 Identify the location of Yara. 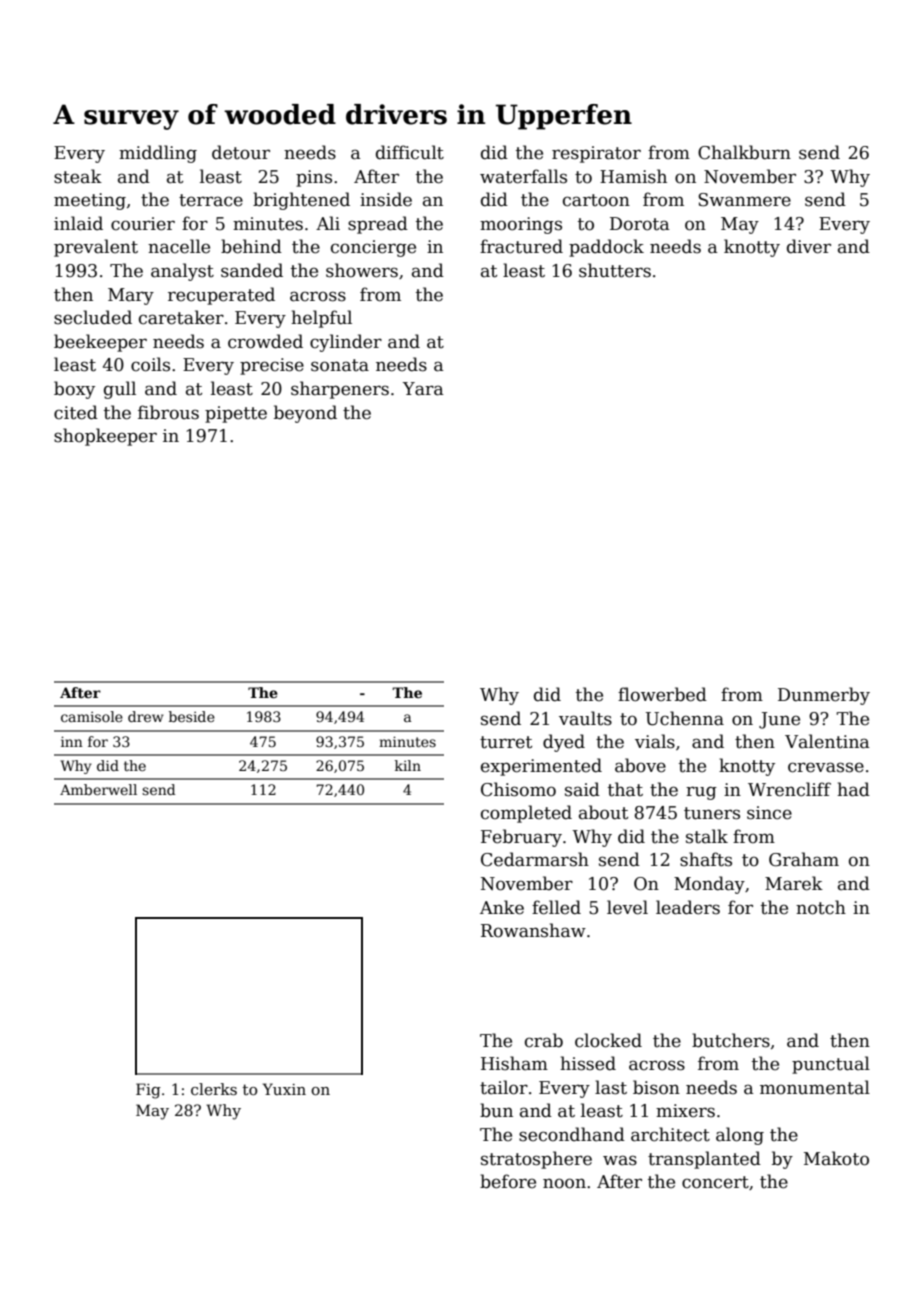
(423, 389).
